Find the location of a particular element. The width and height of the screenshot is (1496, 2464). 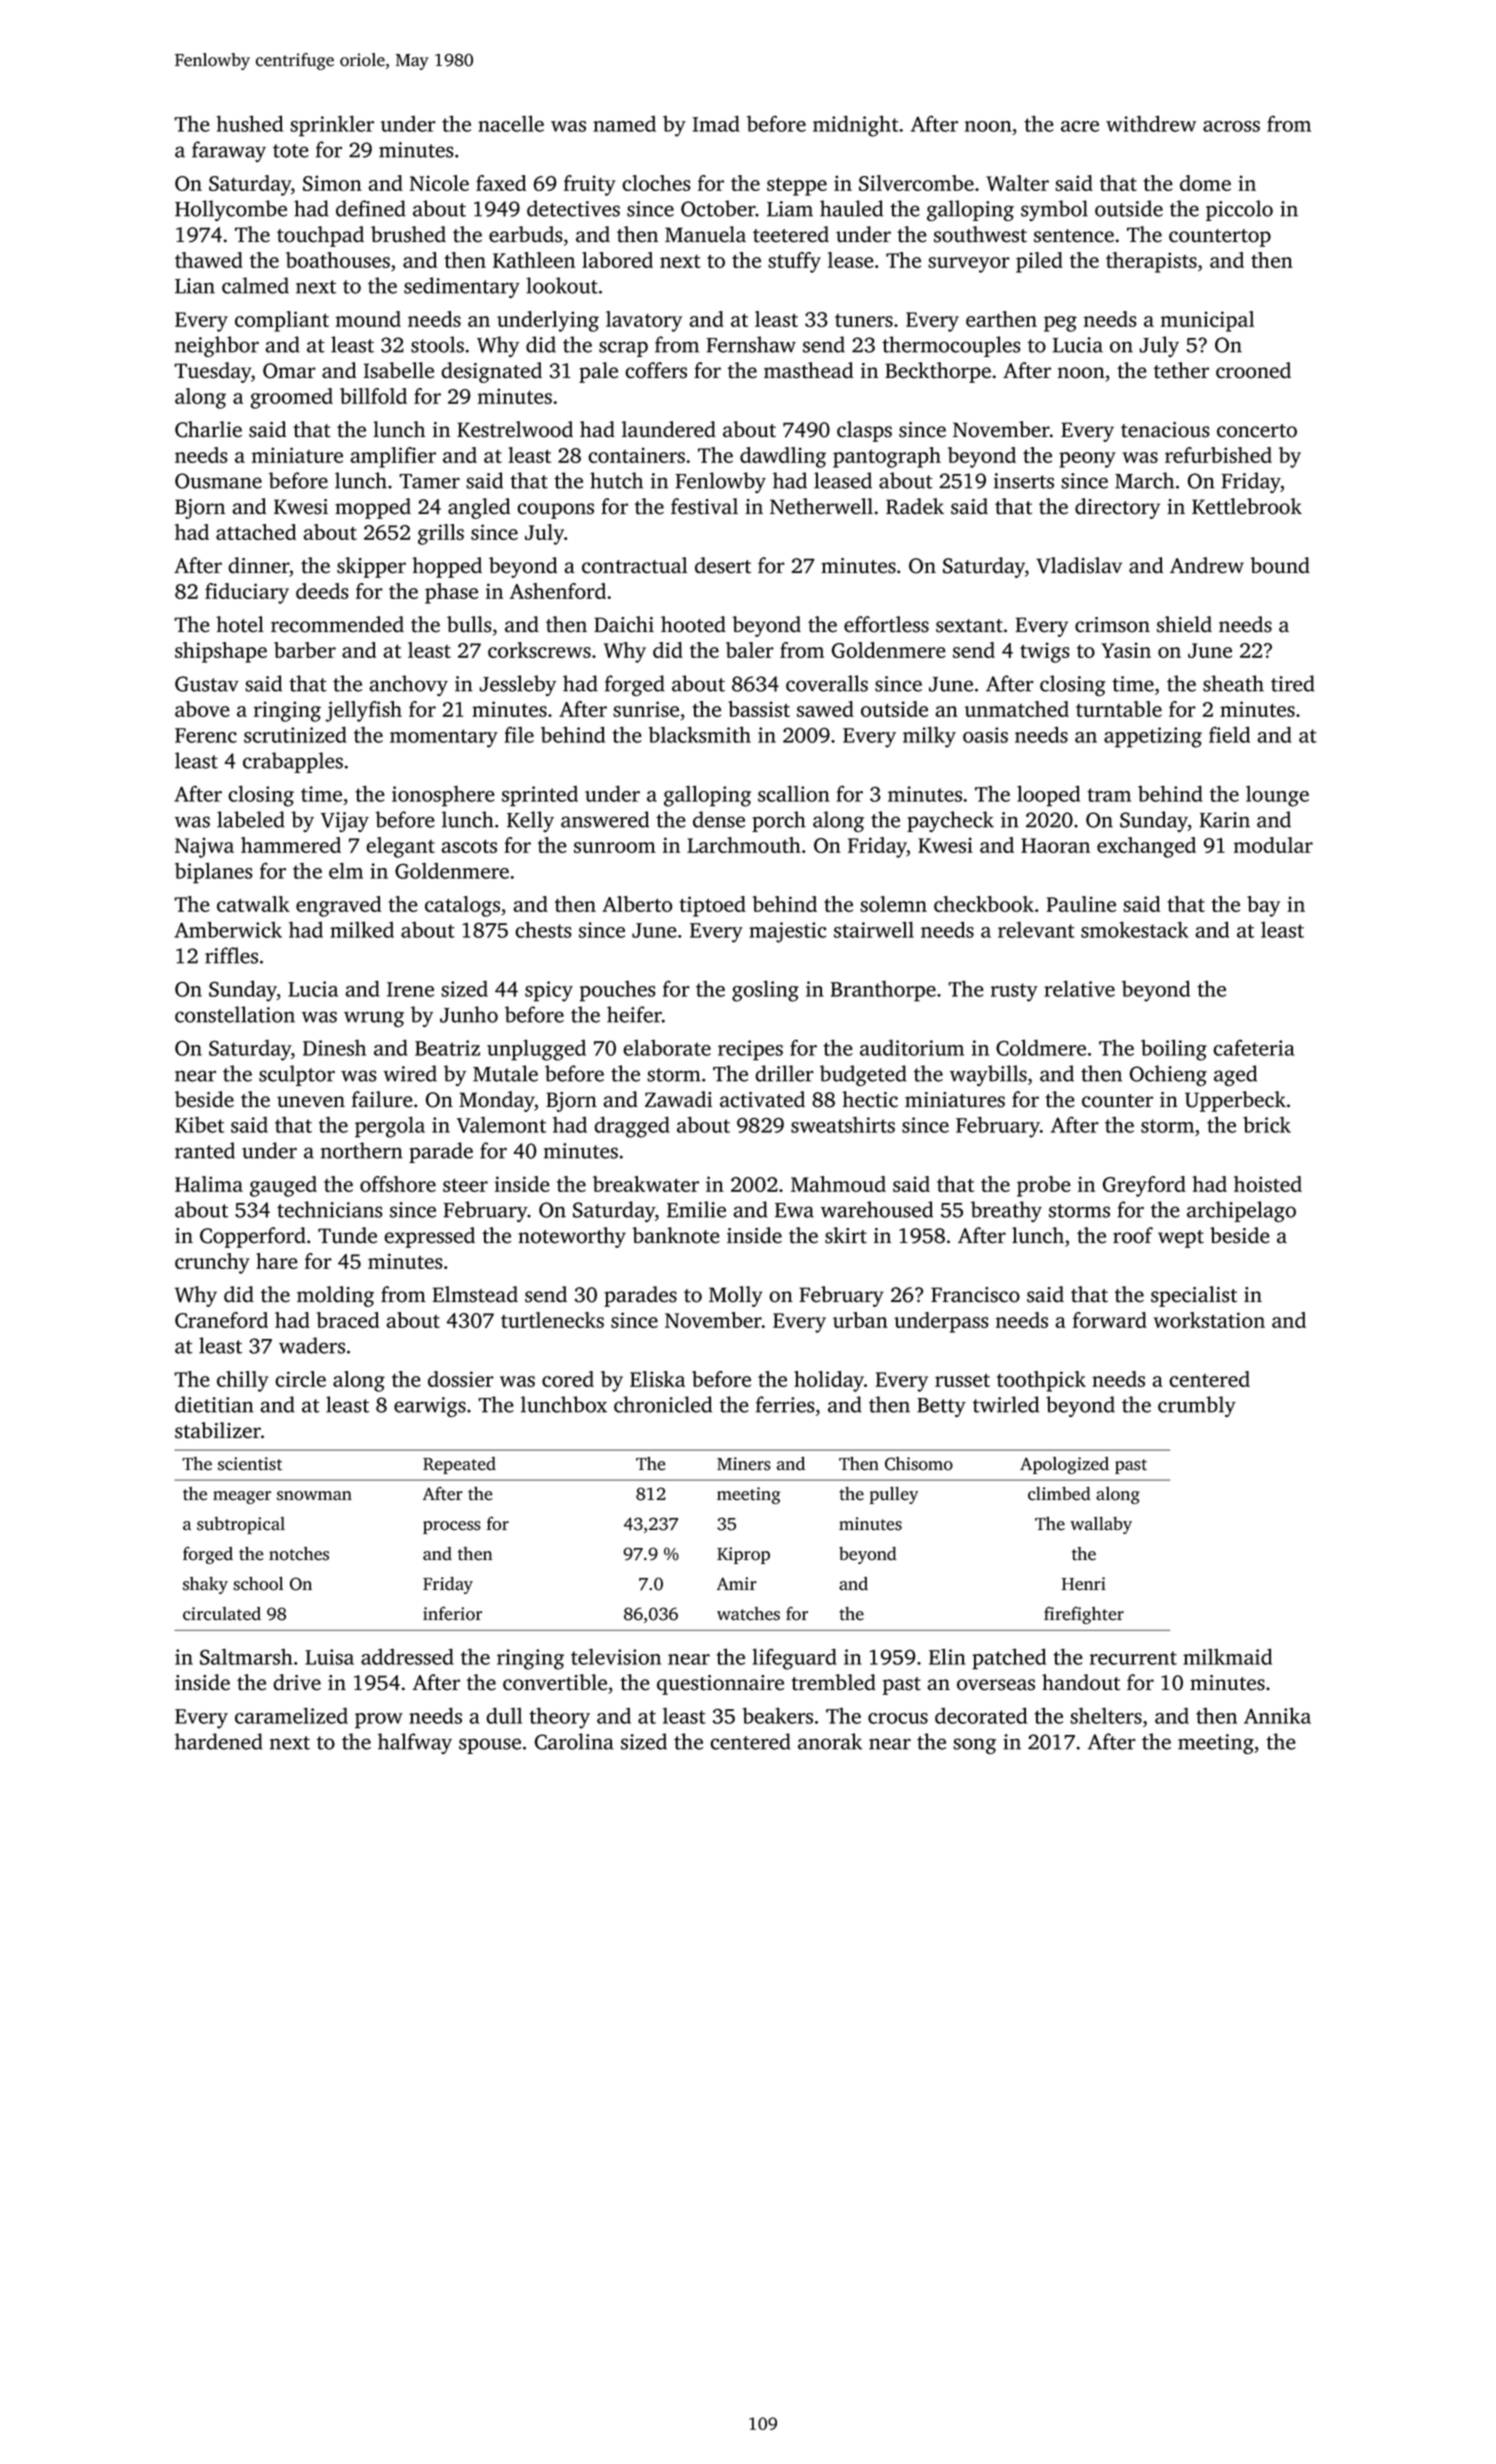

exchanged is located at coordinates (1146, 847).
